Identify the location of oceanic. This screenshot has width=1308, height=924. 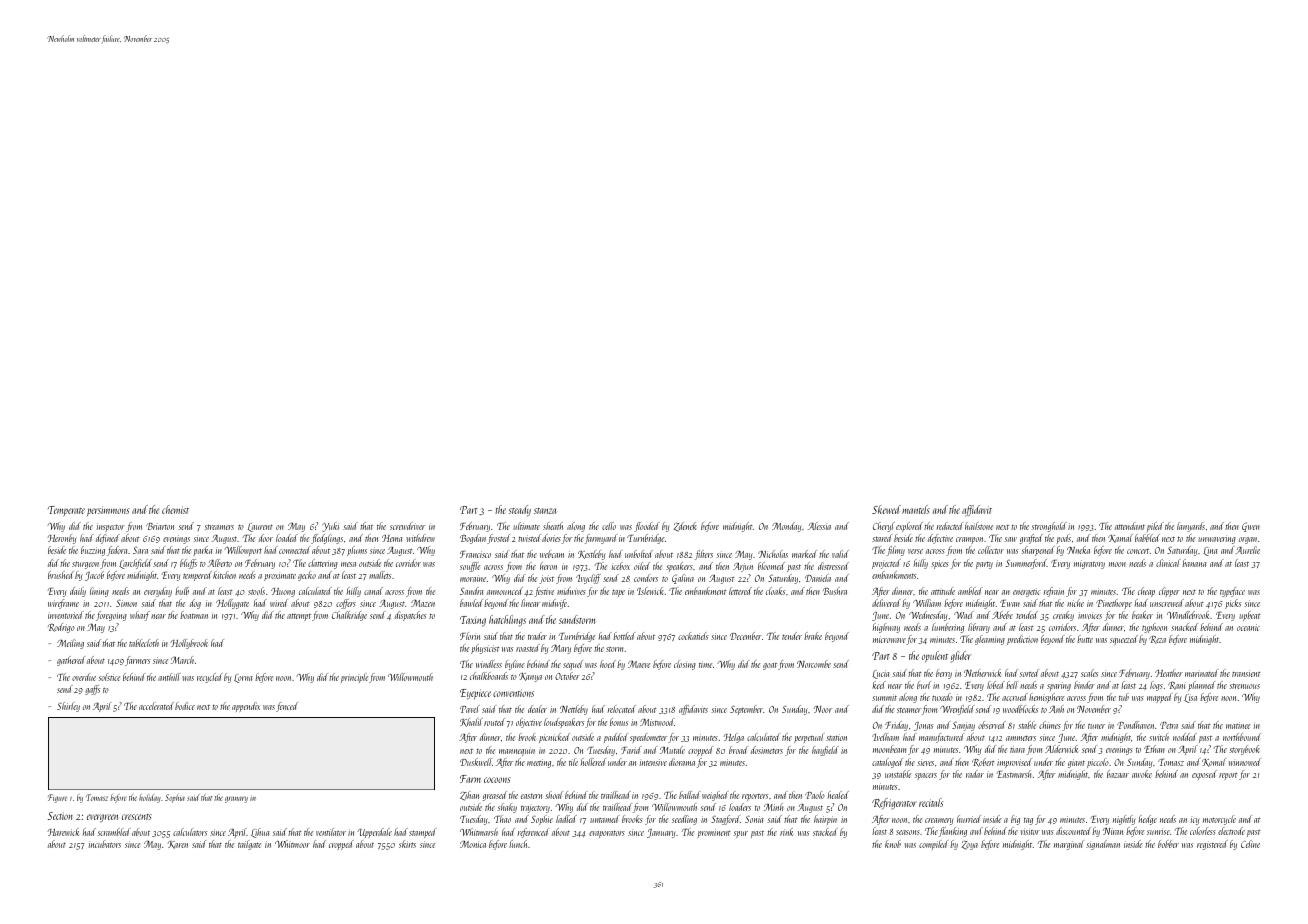
(1248, 627).
